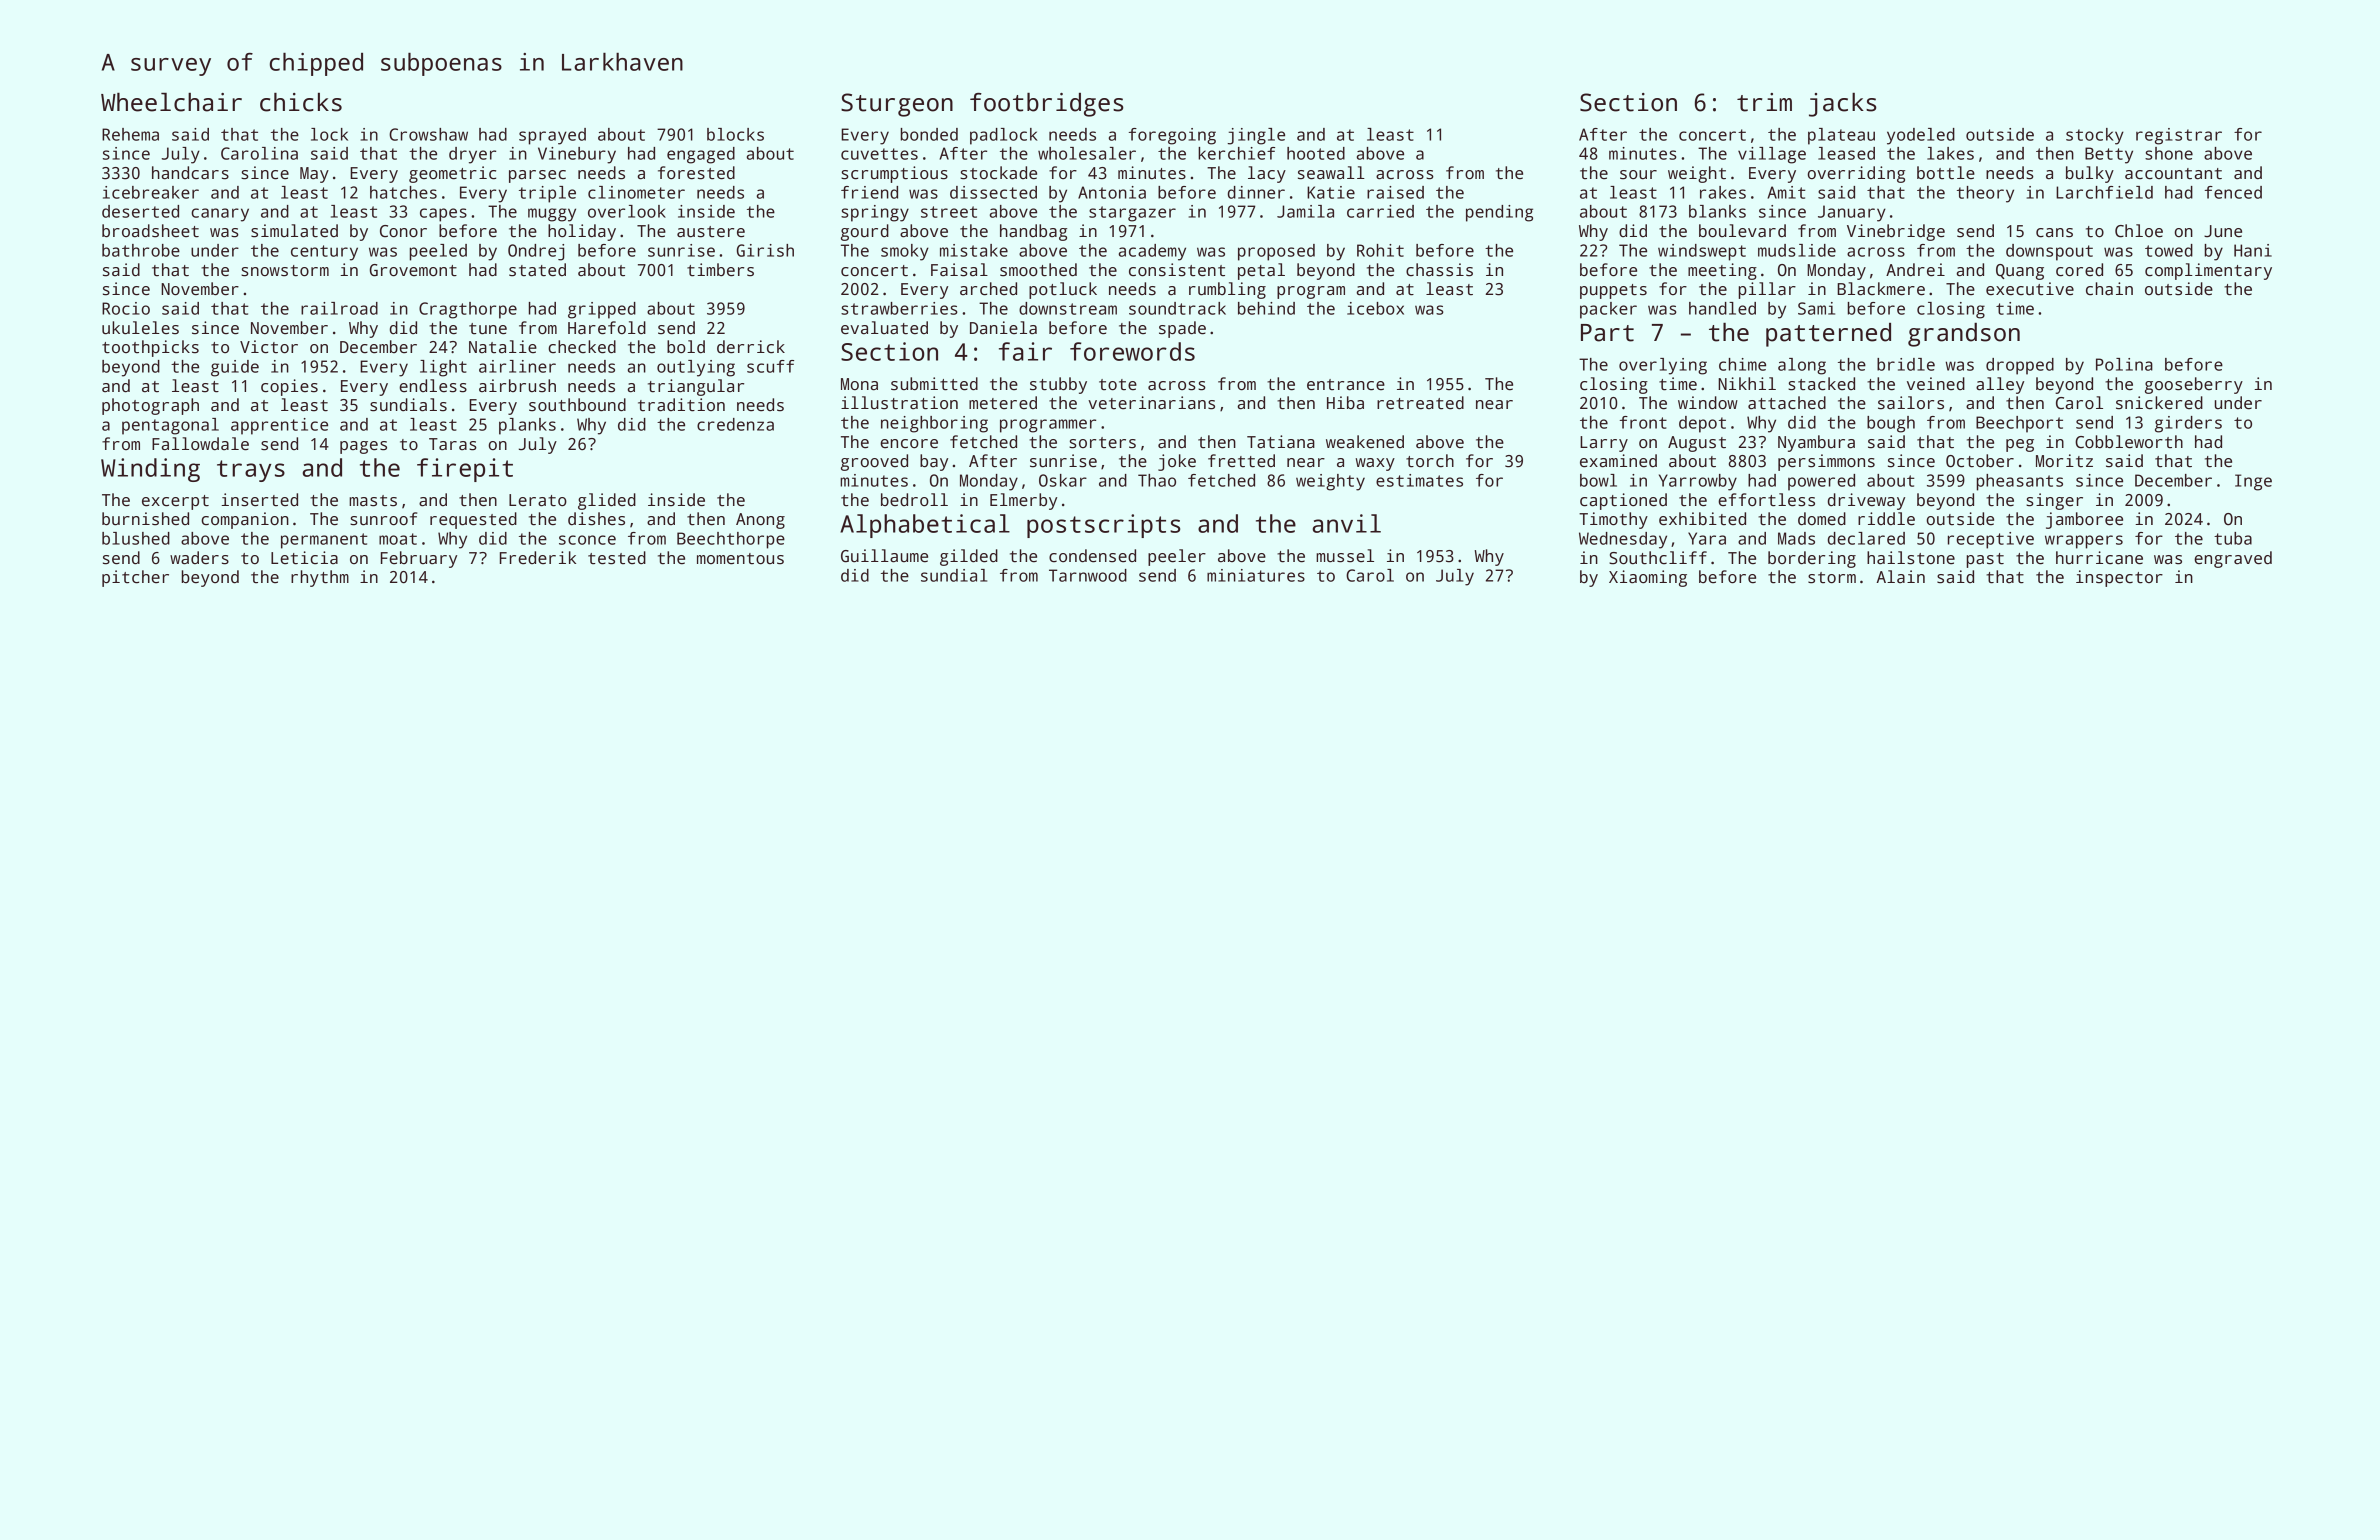  Describe the element at coordinates (1964, 335) in the page. I see `grandson` at that location.
